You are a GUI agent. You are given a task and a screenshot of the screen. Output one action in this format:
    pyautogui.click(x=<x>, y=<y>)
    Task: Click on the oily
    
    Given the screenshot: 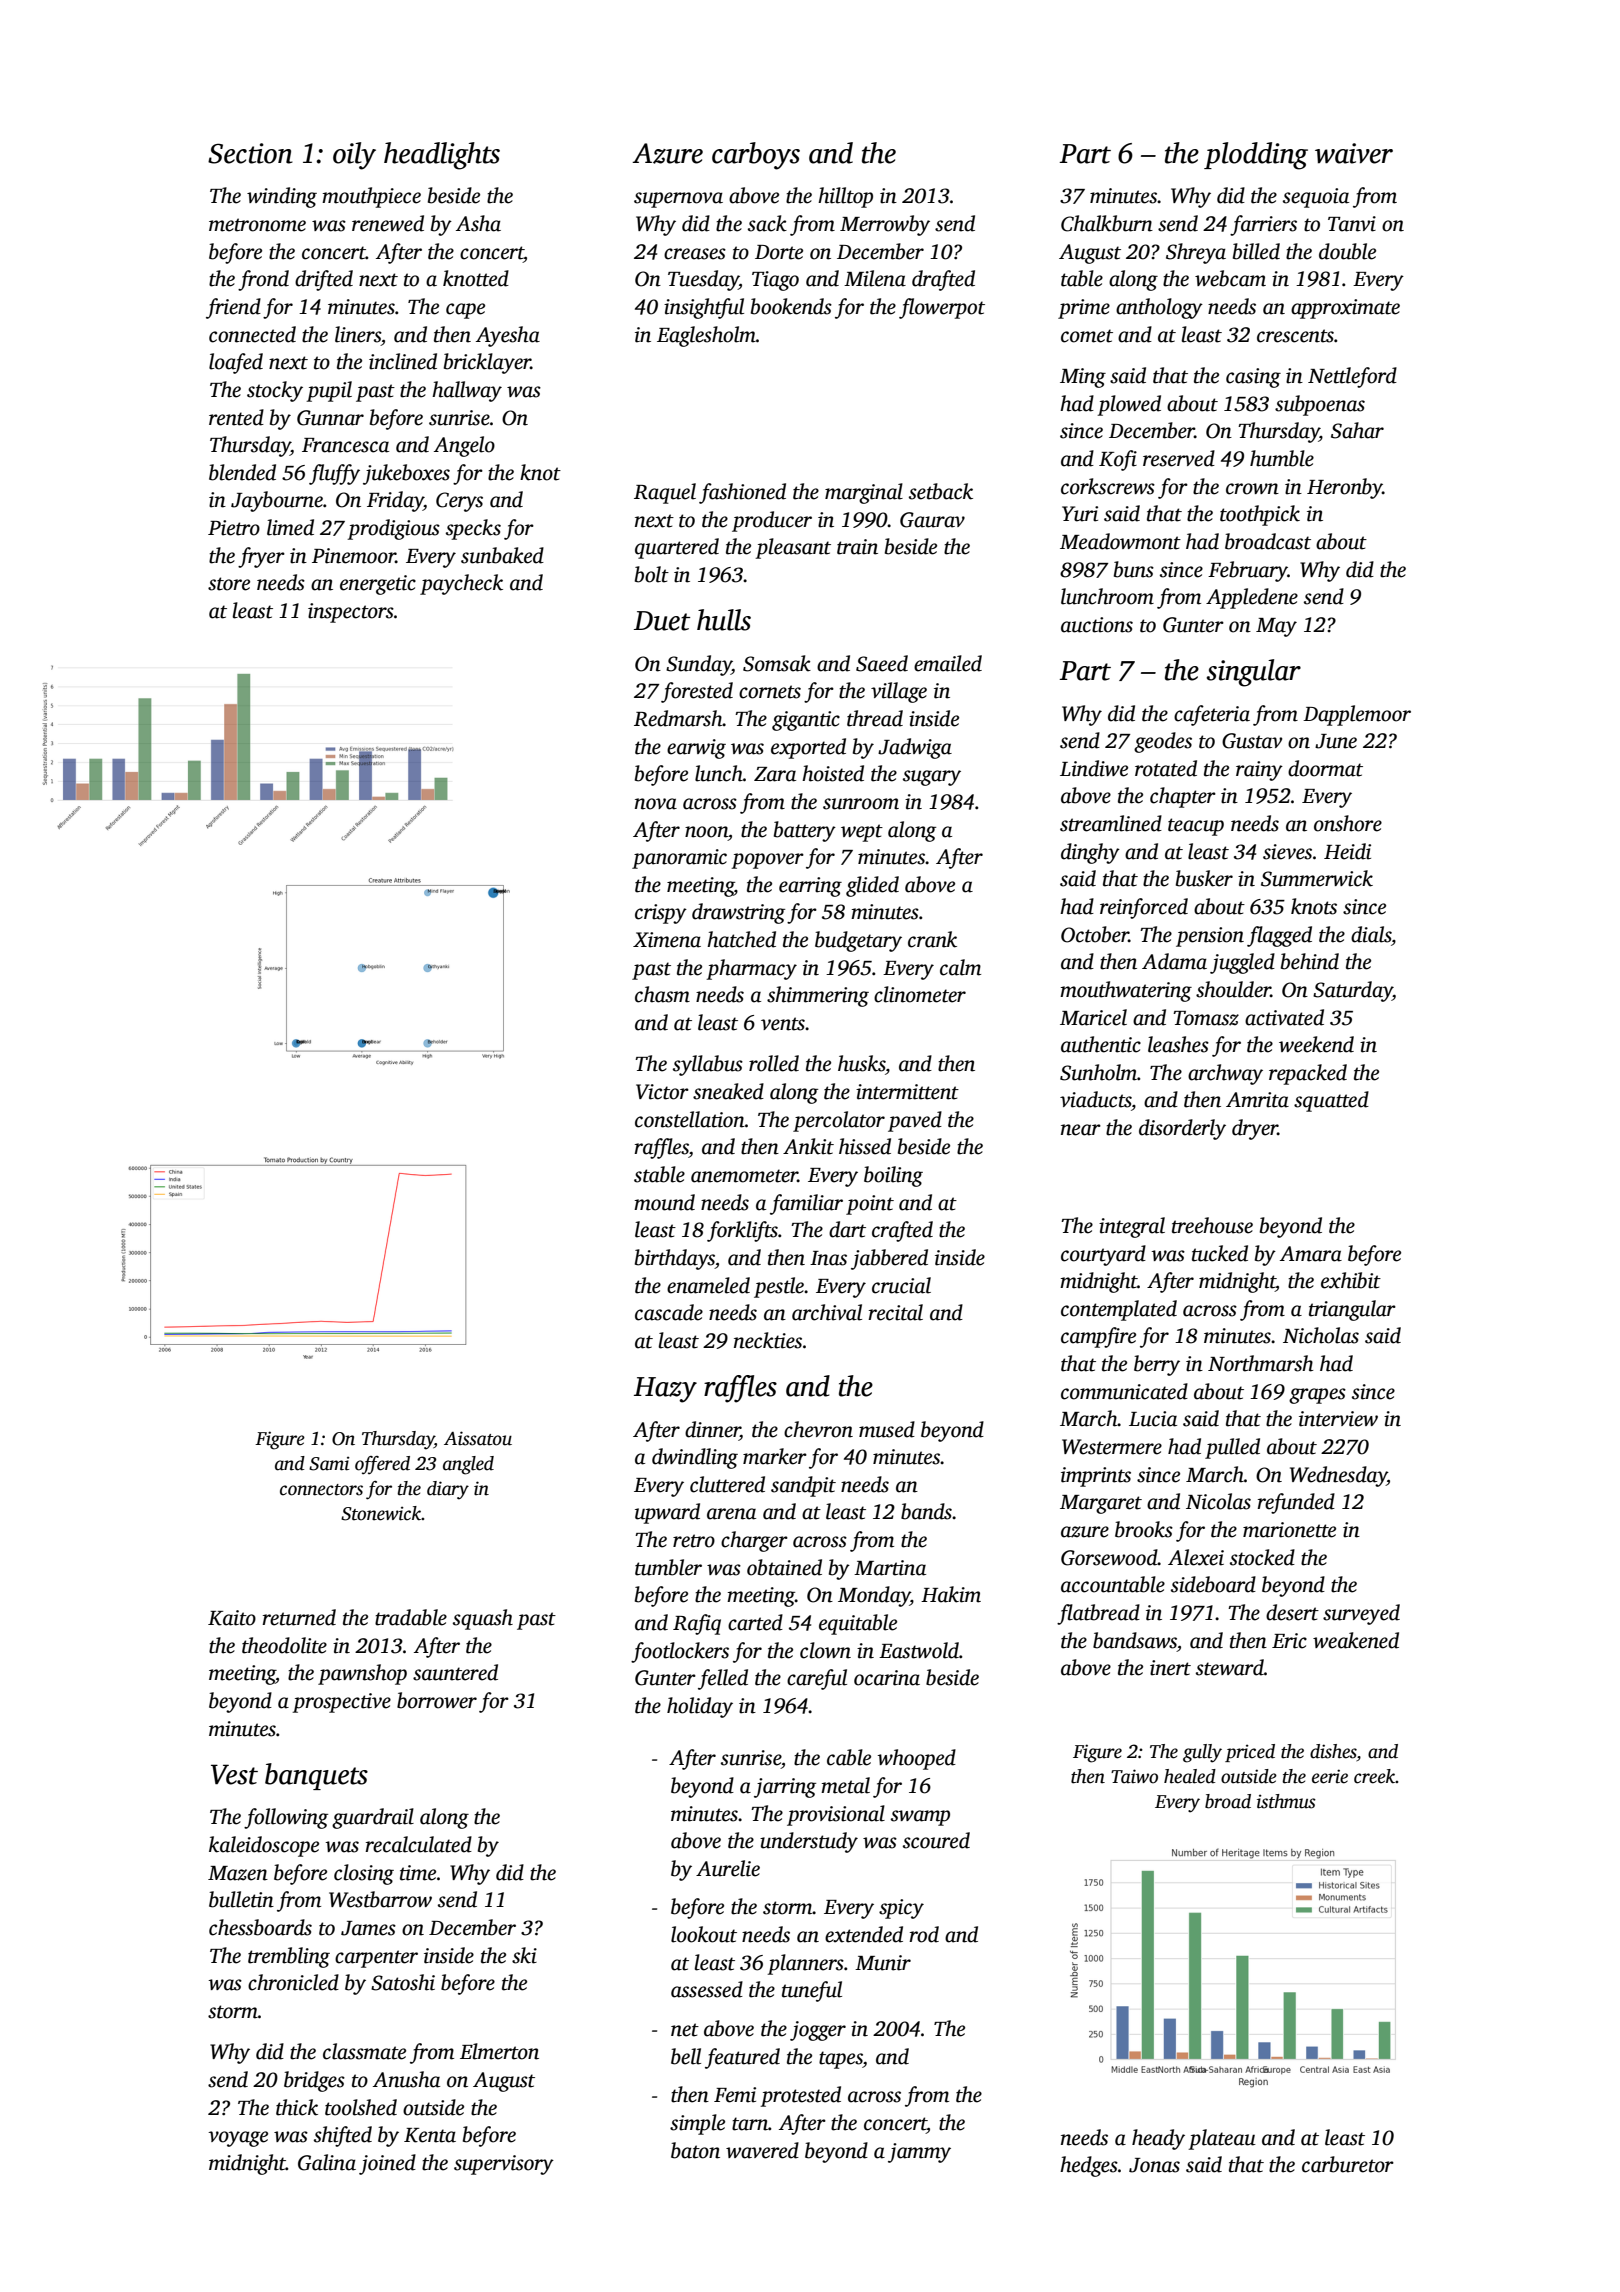 What is the action you would take?
    pyautogui.click(x=354, y=156)
